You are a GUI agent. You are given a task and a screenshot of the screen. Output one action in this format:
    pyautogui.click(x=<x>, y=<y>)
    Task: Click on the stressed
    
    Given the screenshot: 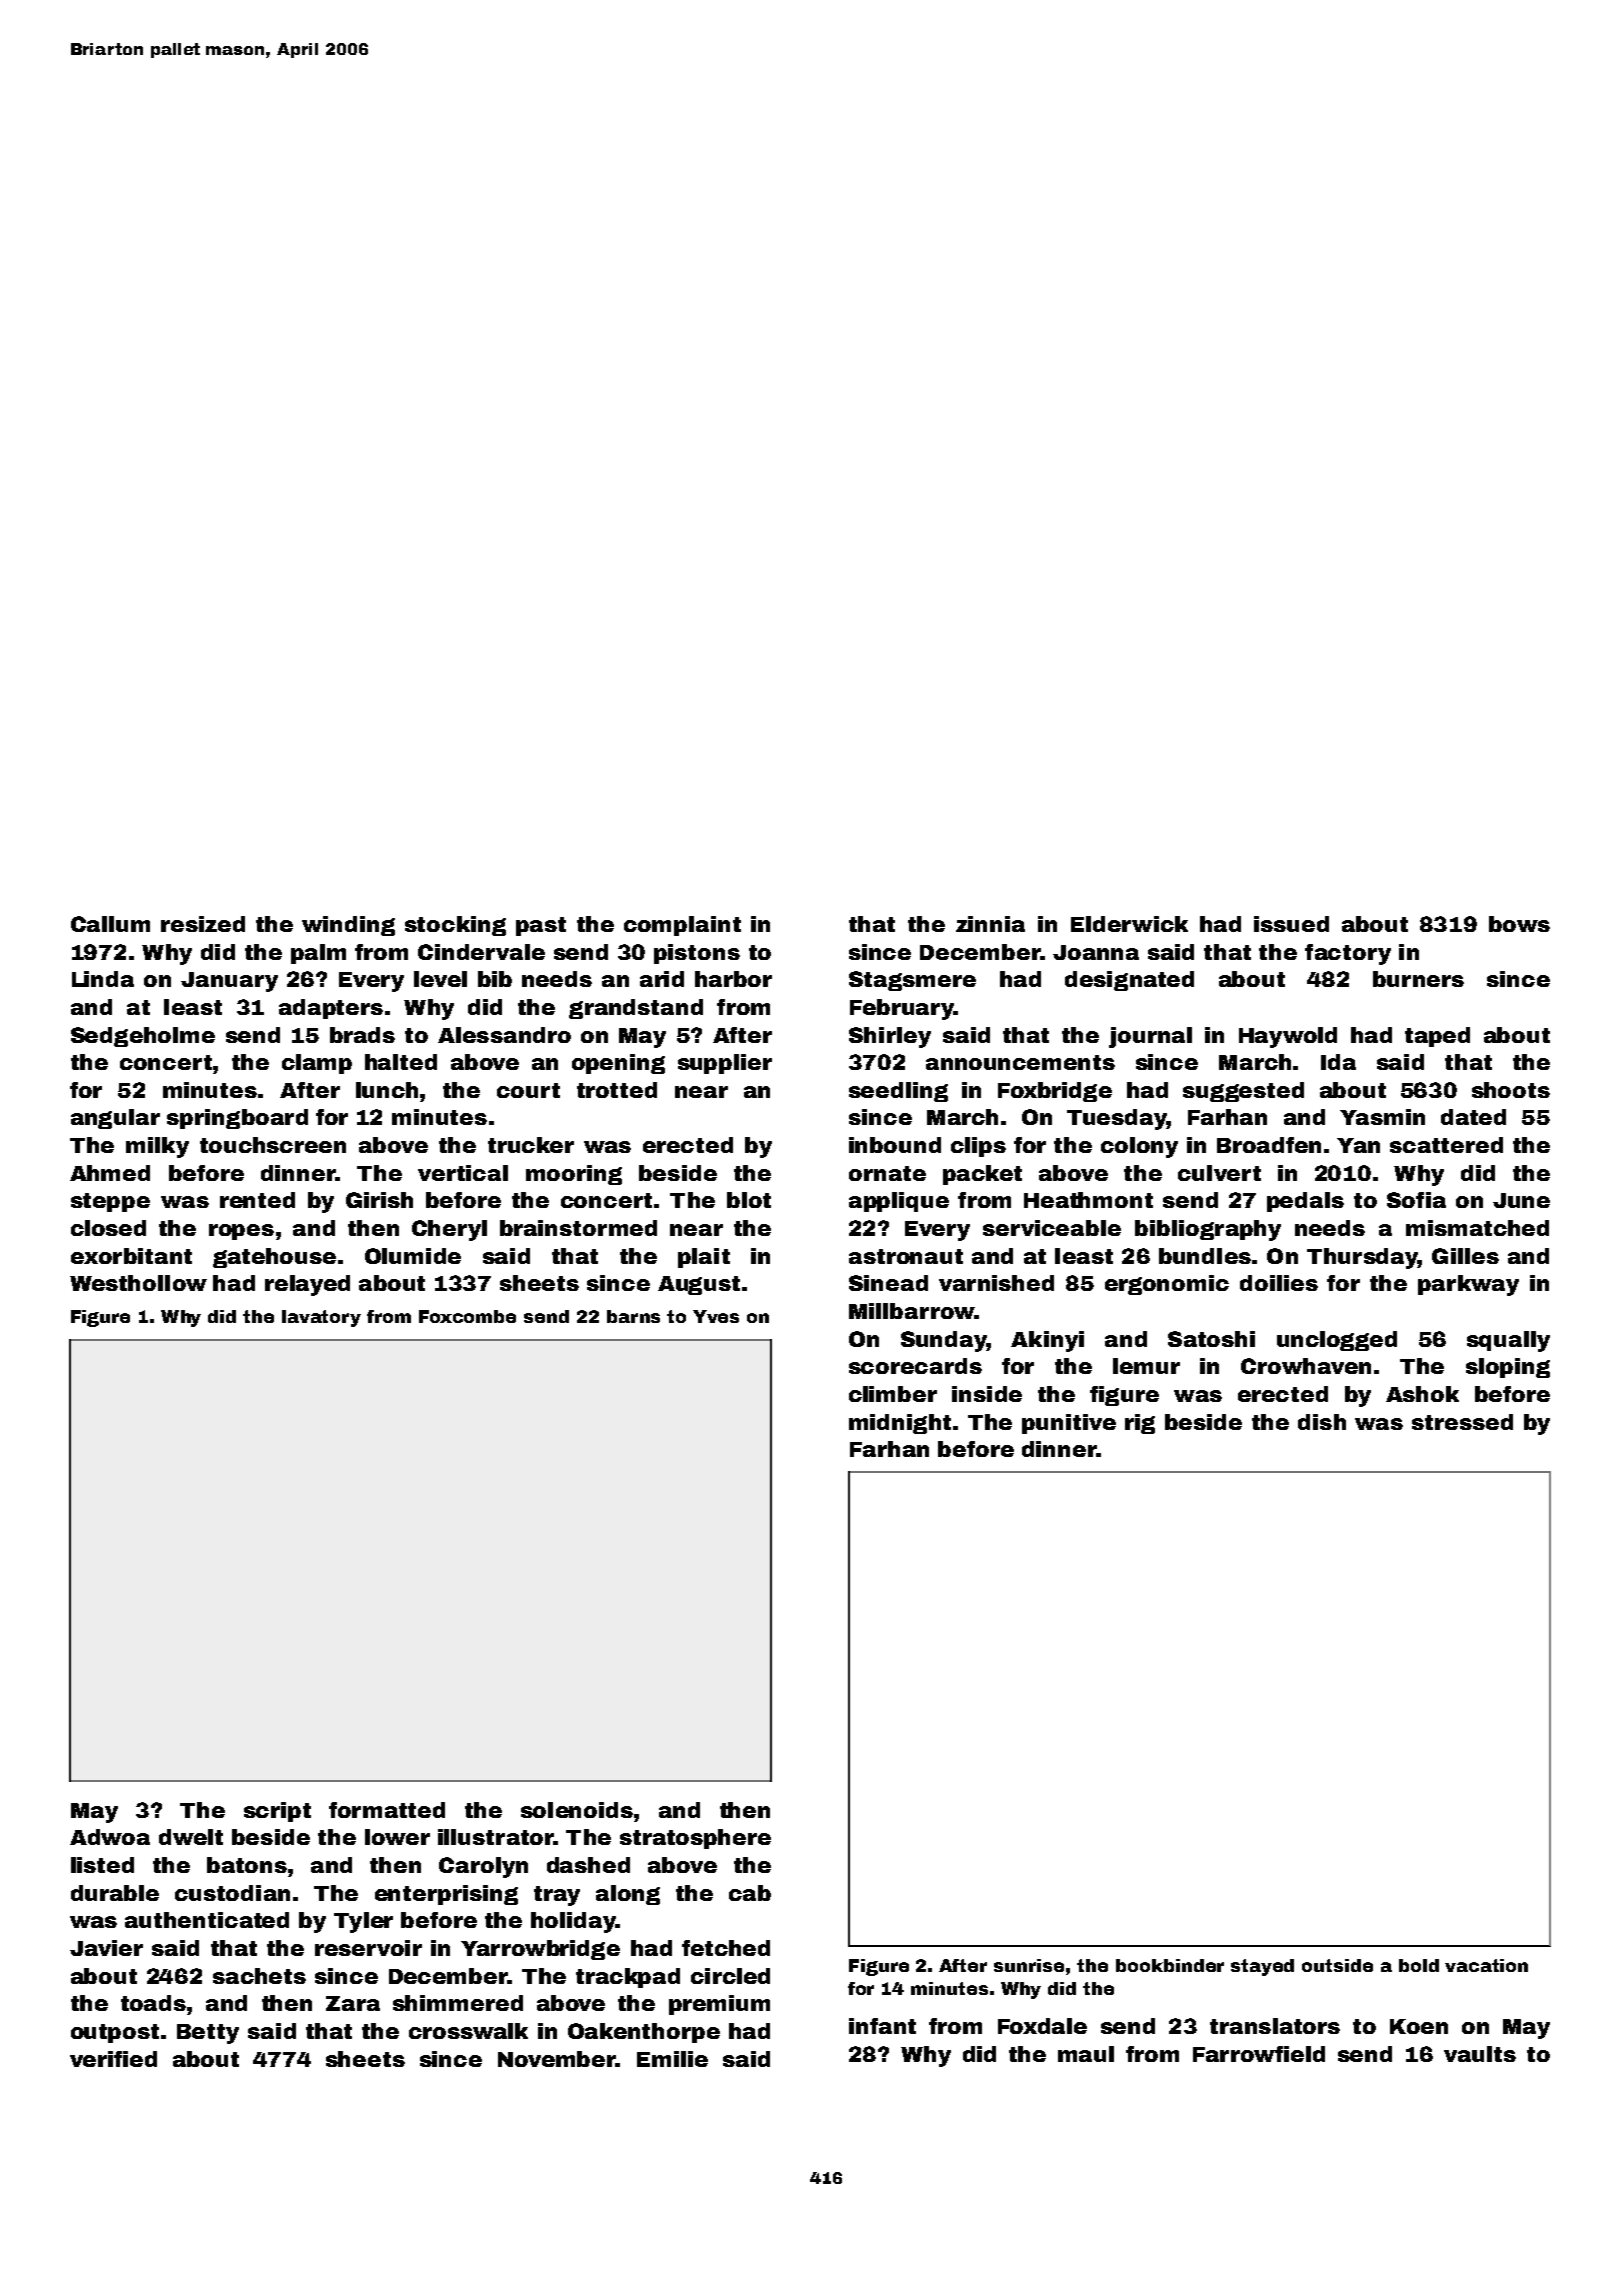 What is the action you would take?
    pyautogui.click(x=1462, y=1422)
